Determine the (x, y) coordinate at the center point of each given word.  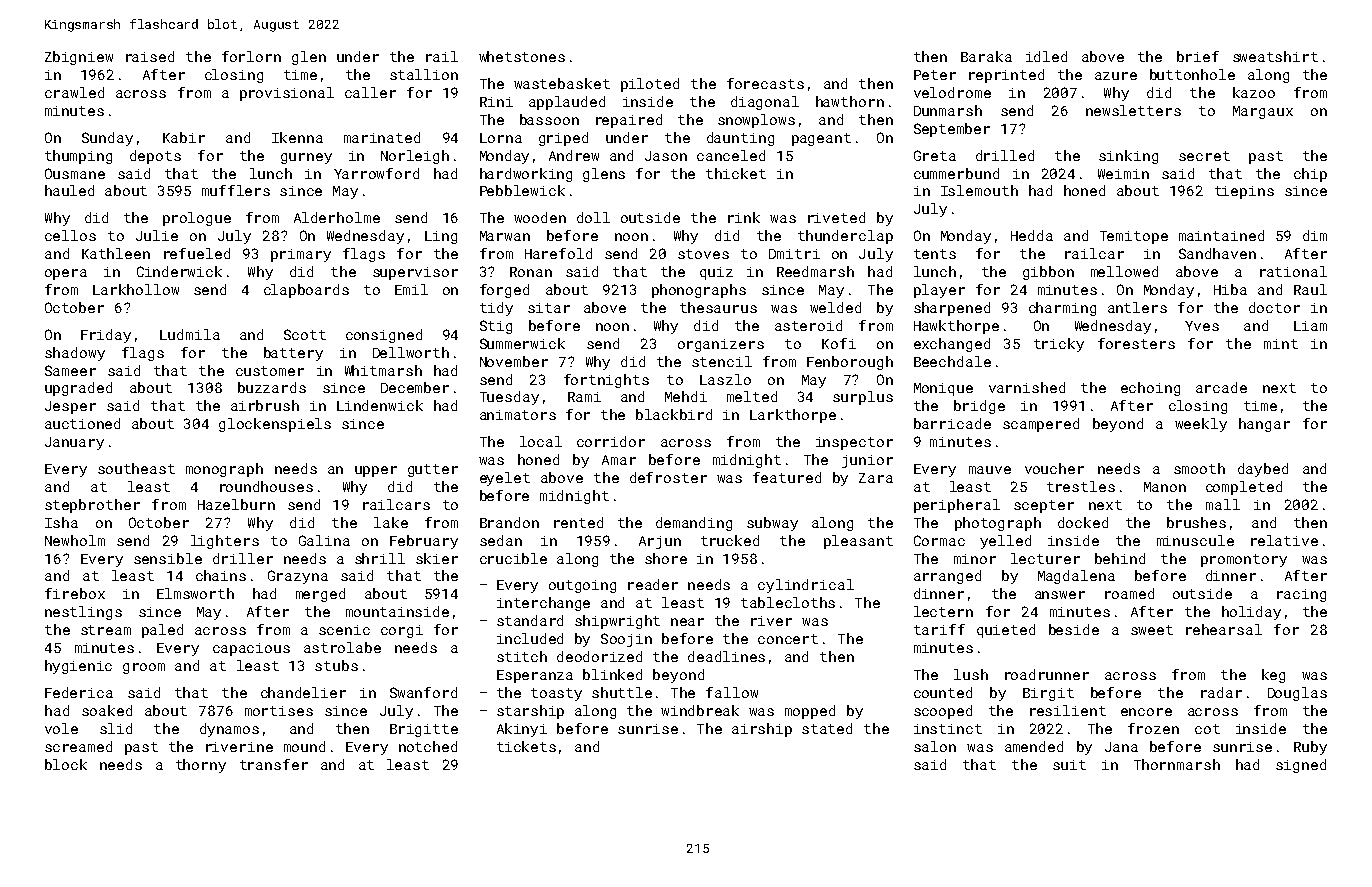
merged (320, 595)
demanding (694, 524)
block (66, 764)
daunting (740, 139)
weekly (1201, 425)
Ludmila (190, 334)
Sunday (107, 139)
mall (1223, 504)
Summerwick (522, 343)
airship (762, 730)
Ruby (1310, 748)
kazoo (1254, 92)
